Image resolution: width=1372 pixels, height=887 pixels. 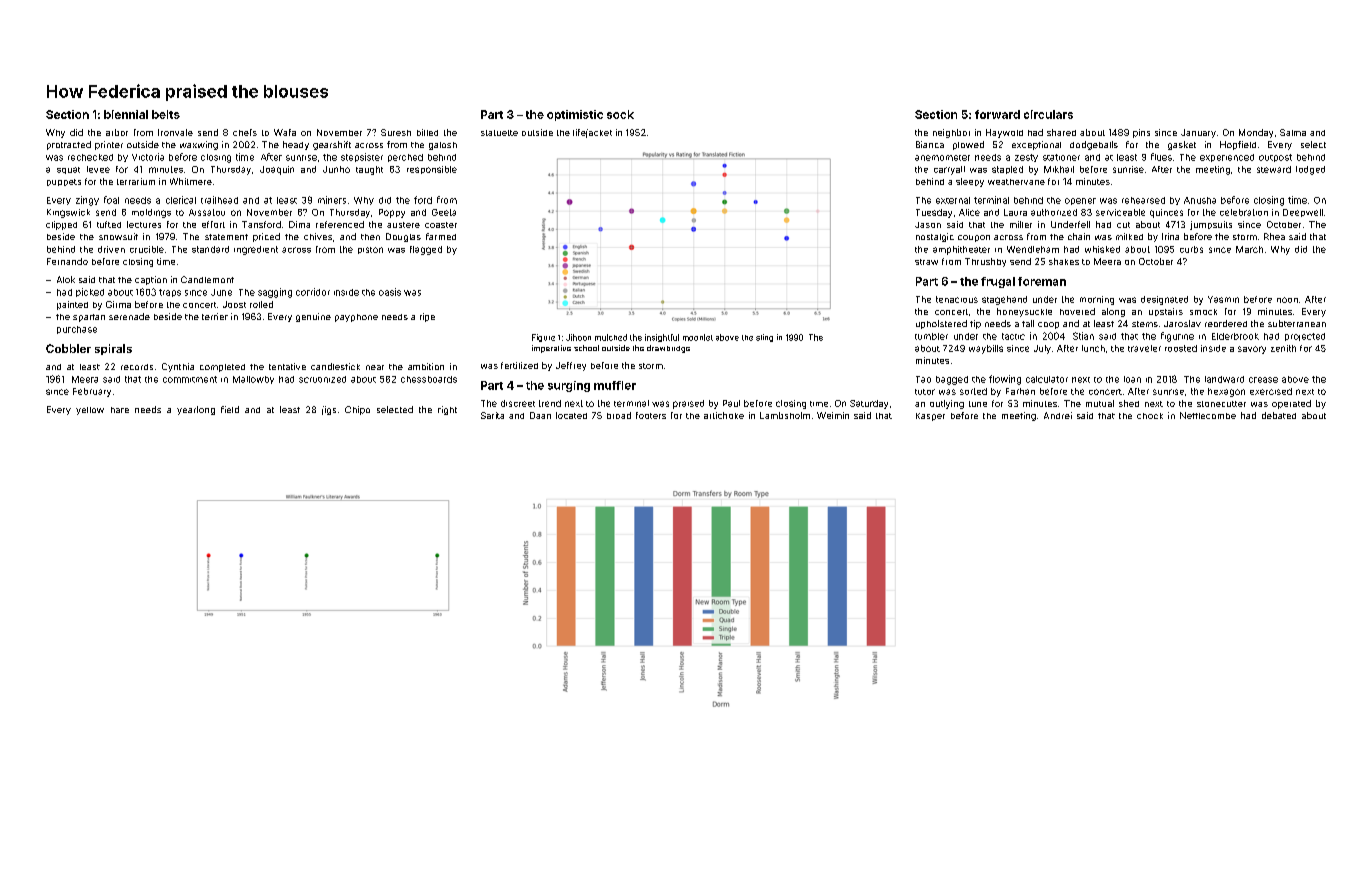 What do you see at coordinates (90, 157) in the image?
I see `rechecked` at bounding box center [90, 157].
